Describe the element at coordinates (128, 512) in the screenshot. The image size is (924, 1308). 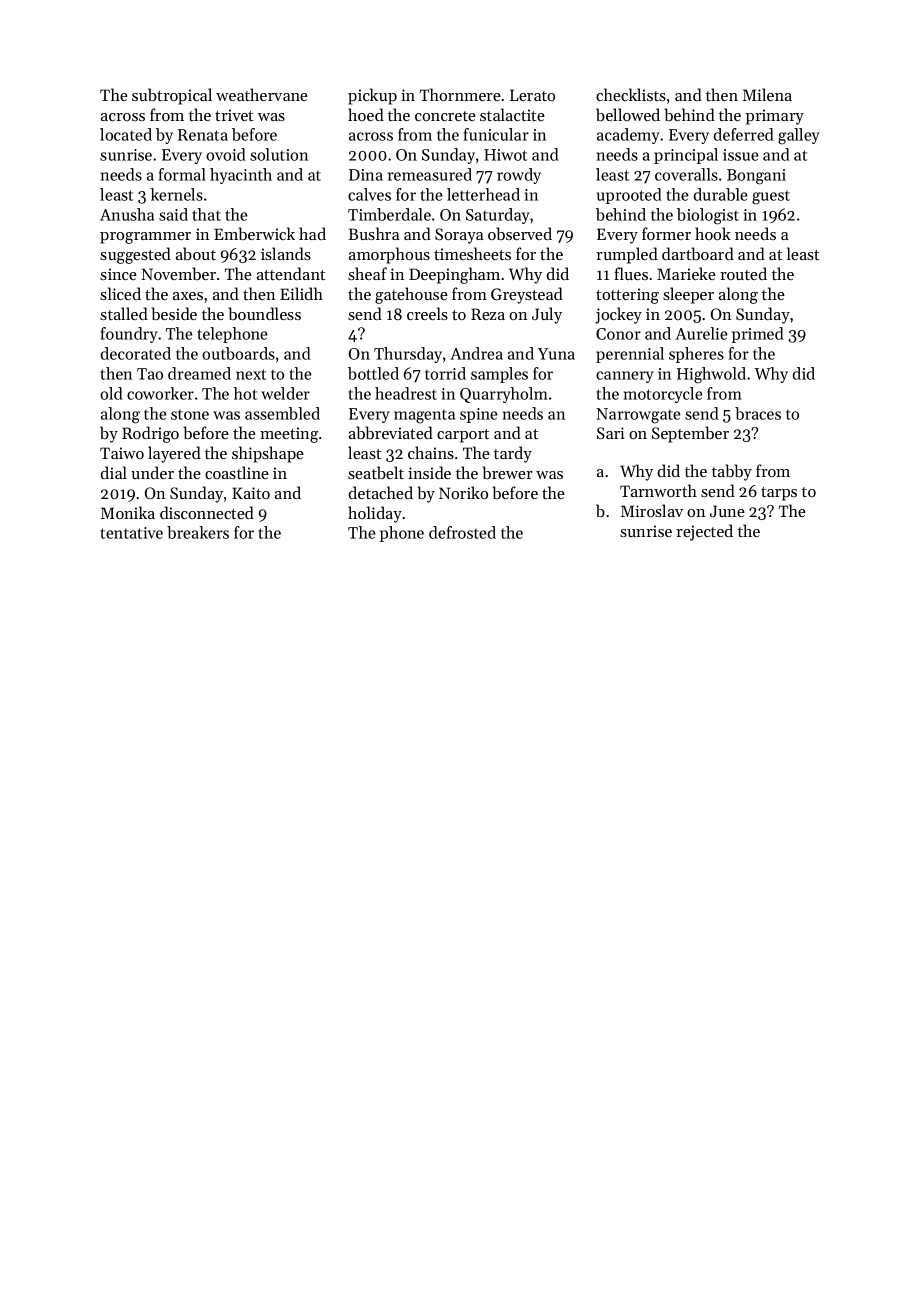
I see `Monika` at that location.
